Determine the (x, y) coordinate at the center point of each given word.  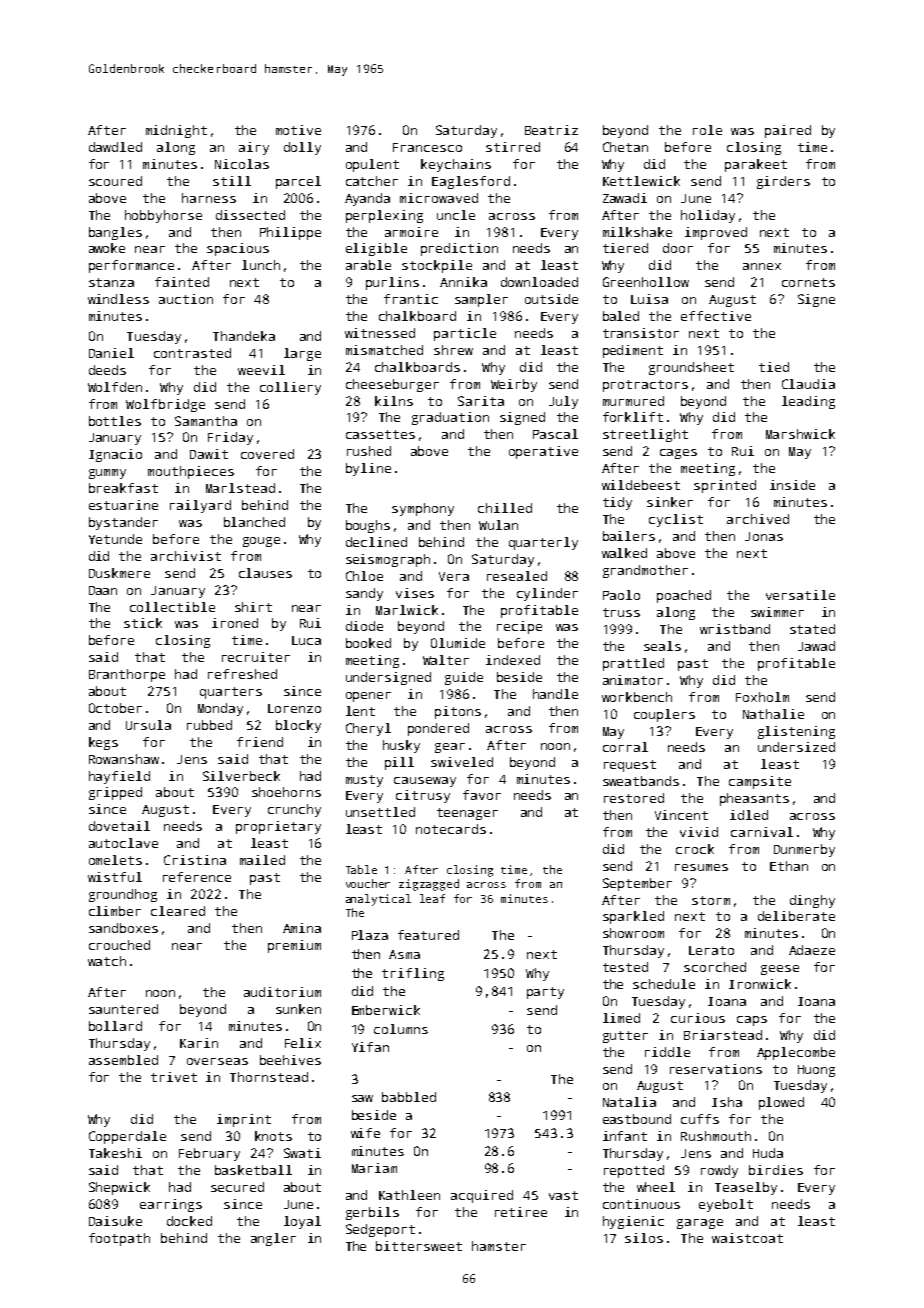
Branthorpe (127, 675)
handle (555, 694)
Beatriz (551, 130)
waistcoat (747, 1238)
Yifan (370, 1047)
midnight (176, 131)
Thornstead (269, 1077)
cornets (808, 282)
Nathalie (773, 714)
